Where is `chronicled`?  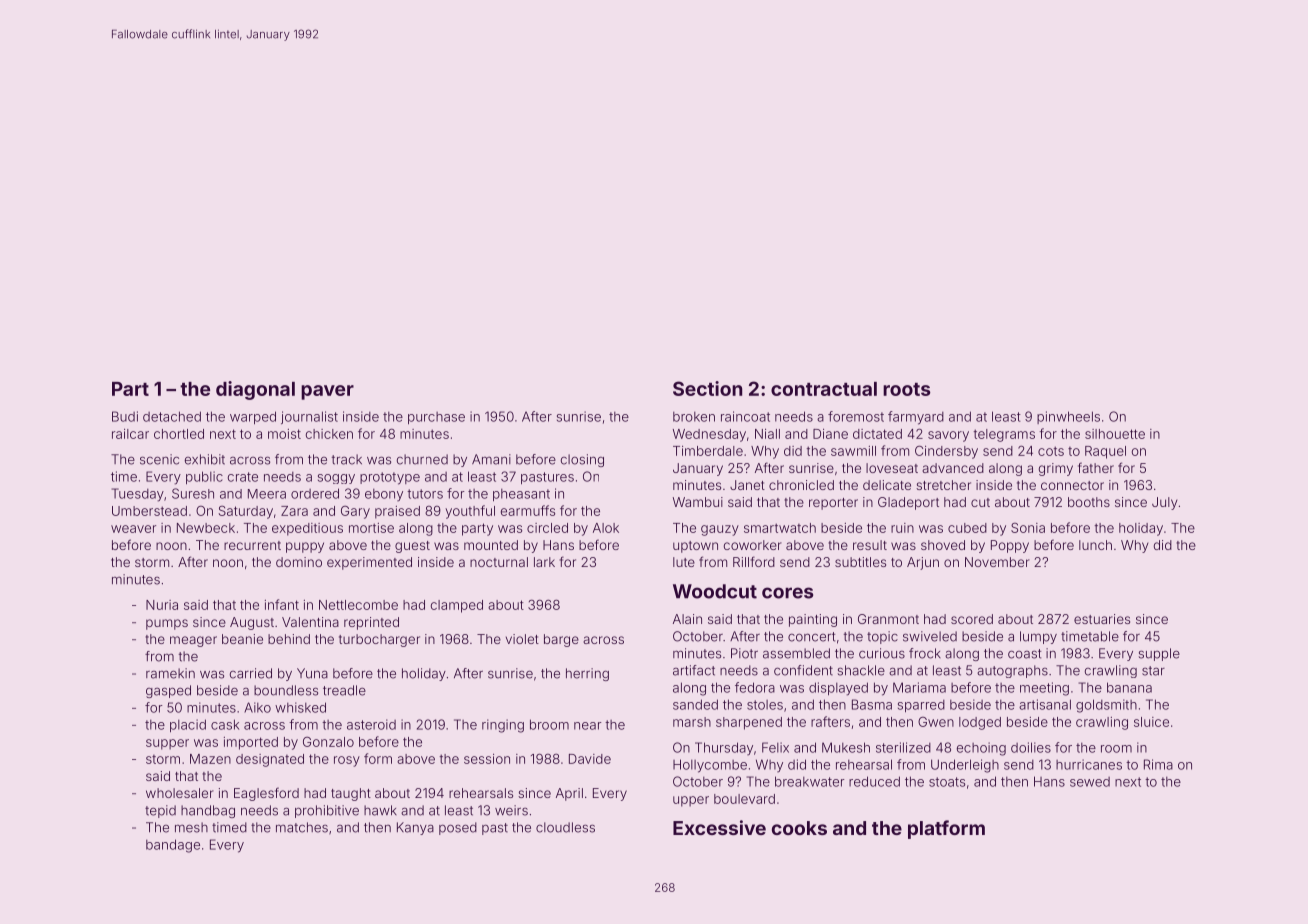
chronicled is located at coordinates (801, 485).
